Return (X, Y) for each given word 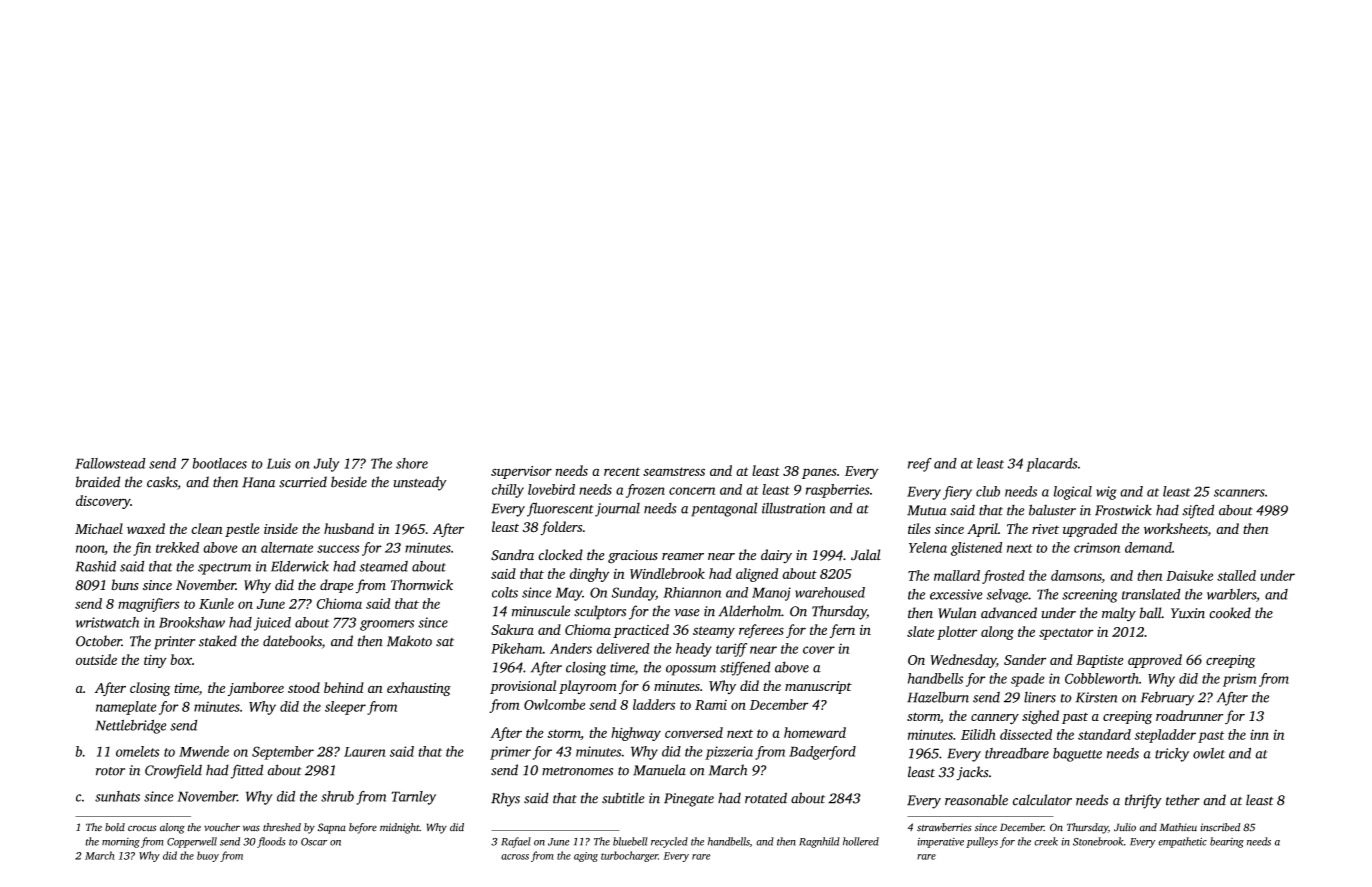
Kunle (216, 603)
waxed (146, 528)
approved (1155, 661)
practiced (641, 631)
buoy (208, 856)
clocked (560, 555)
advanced (1009, 613)
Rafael (516, 842)
